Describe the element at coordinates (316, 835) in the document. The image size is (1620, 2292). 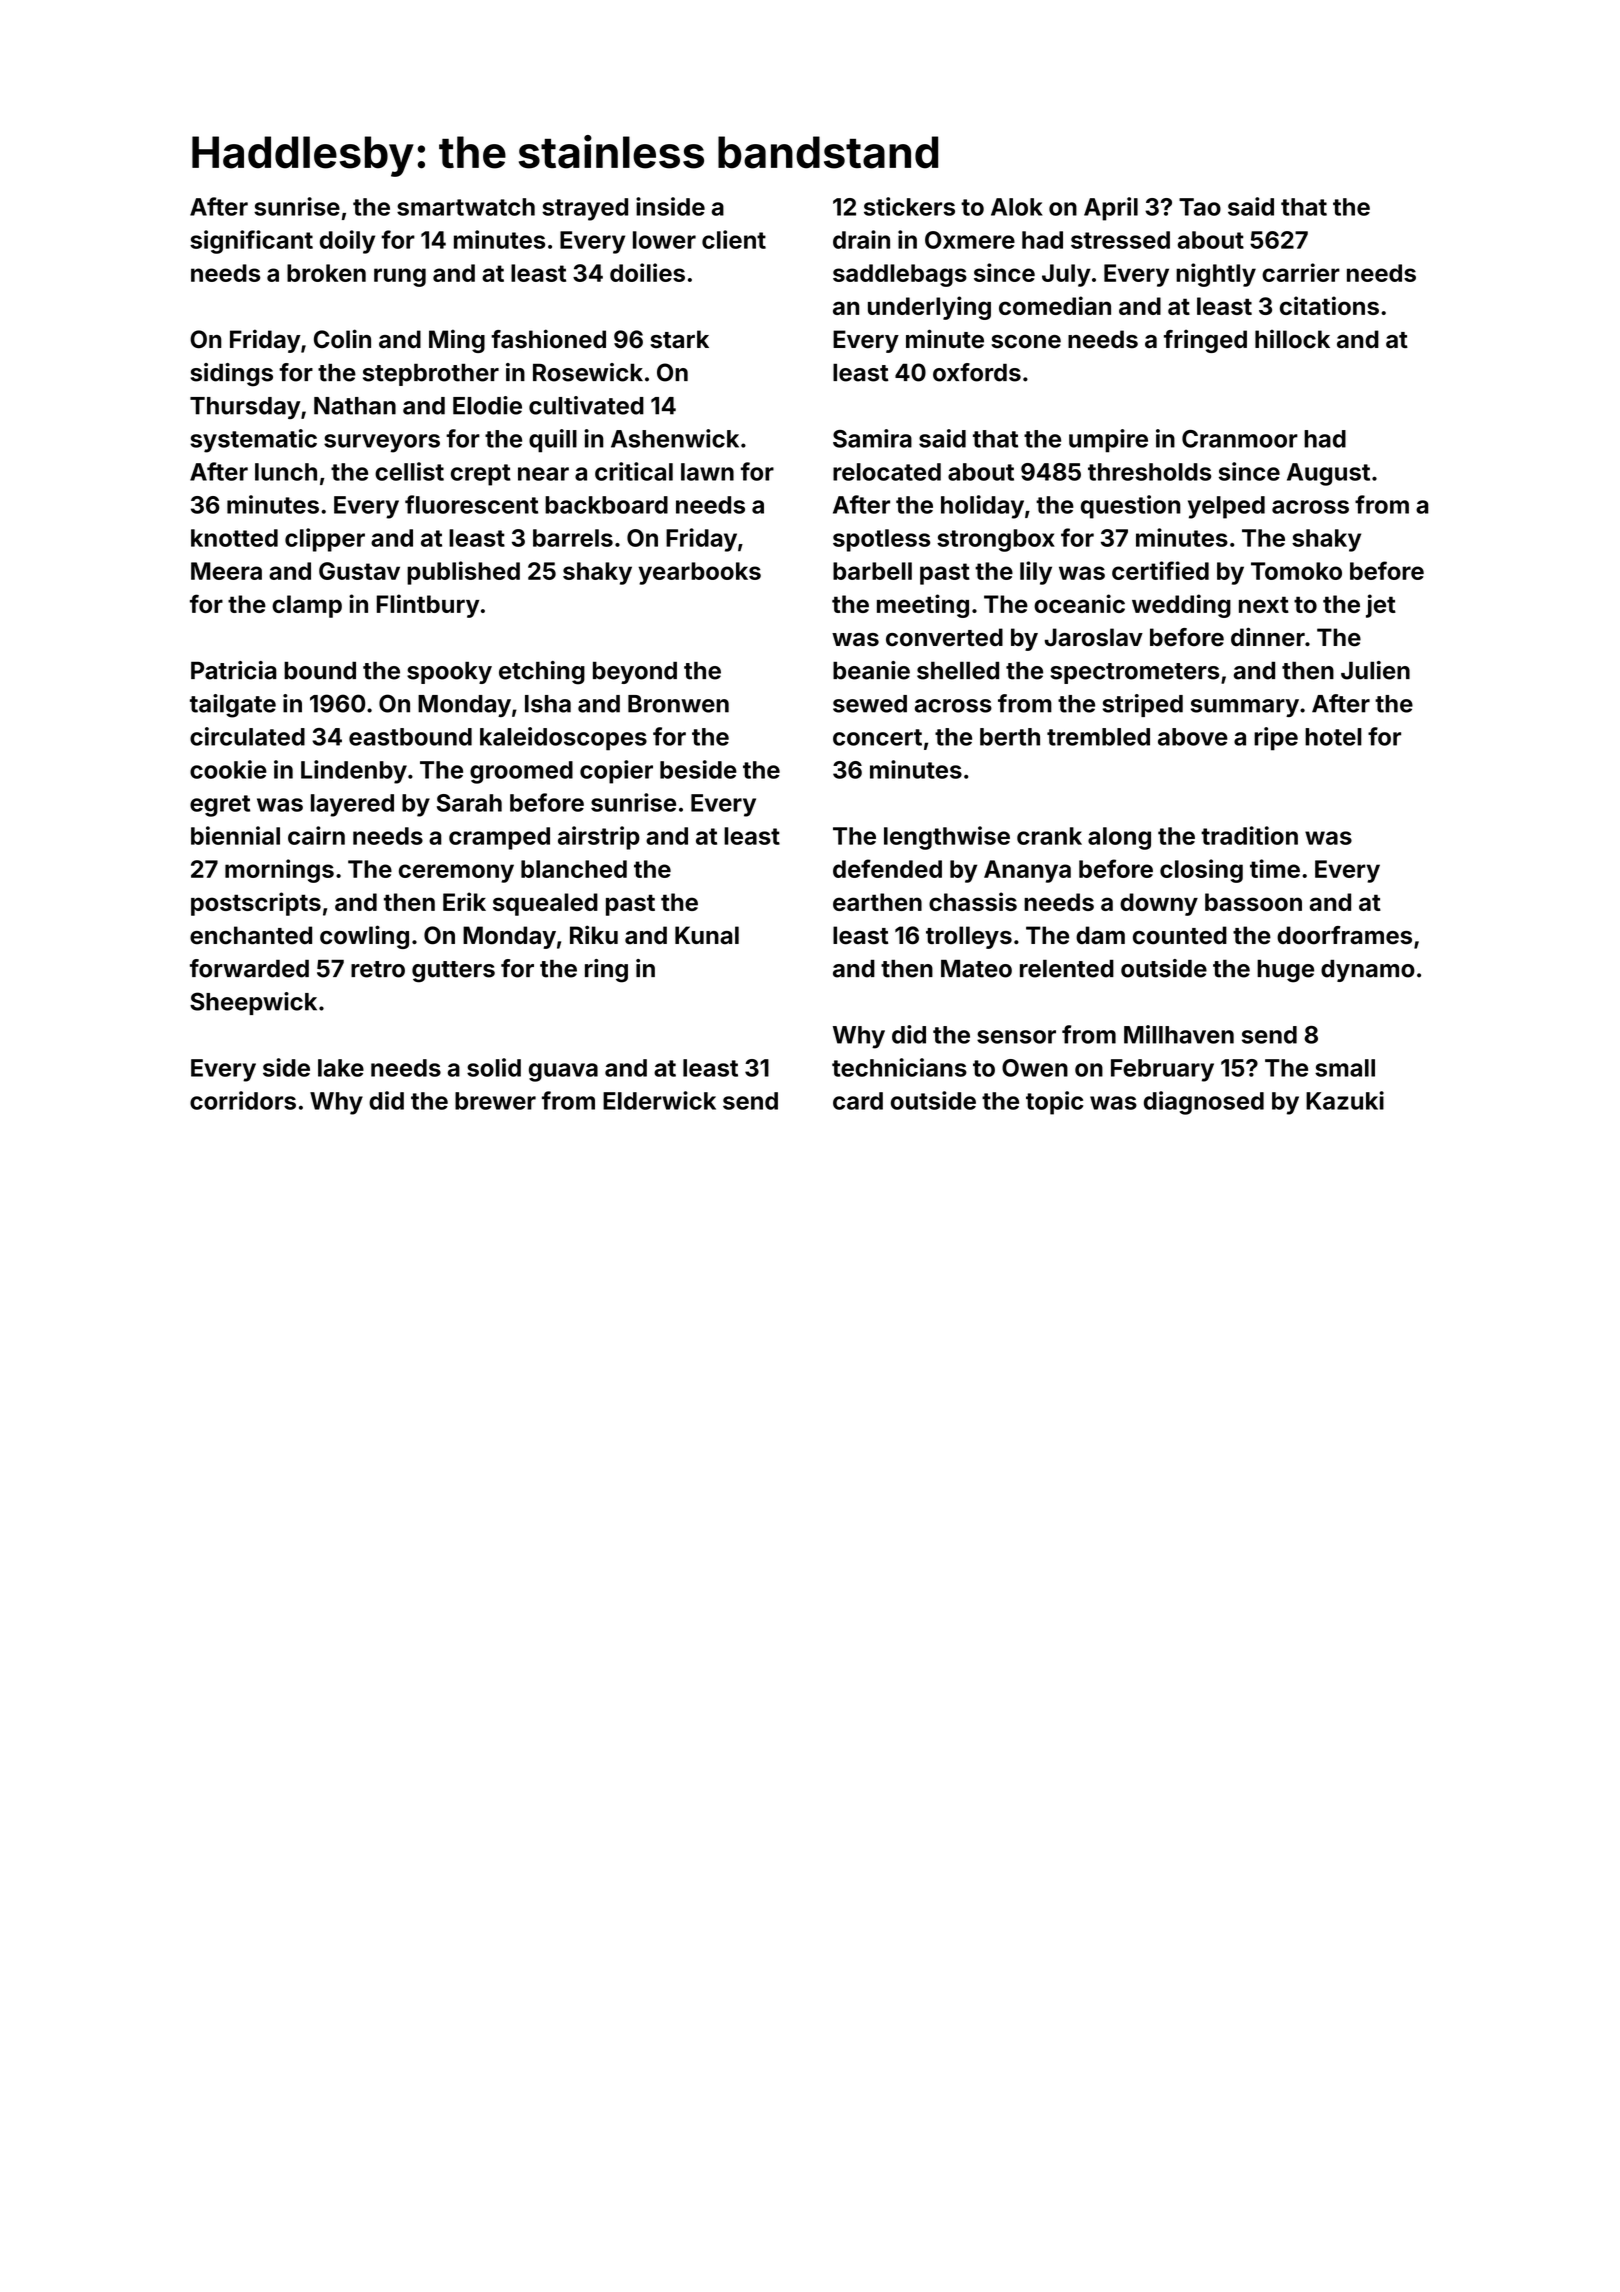
I see `cairn` at that location.
